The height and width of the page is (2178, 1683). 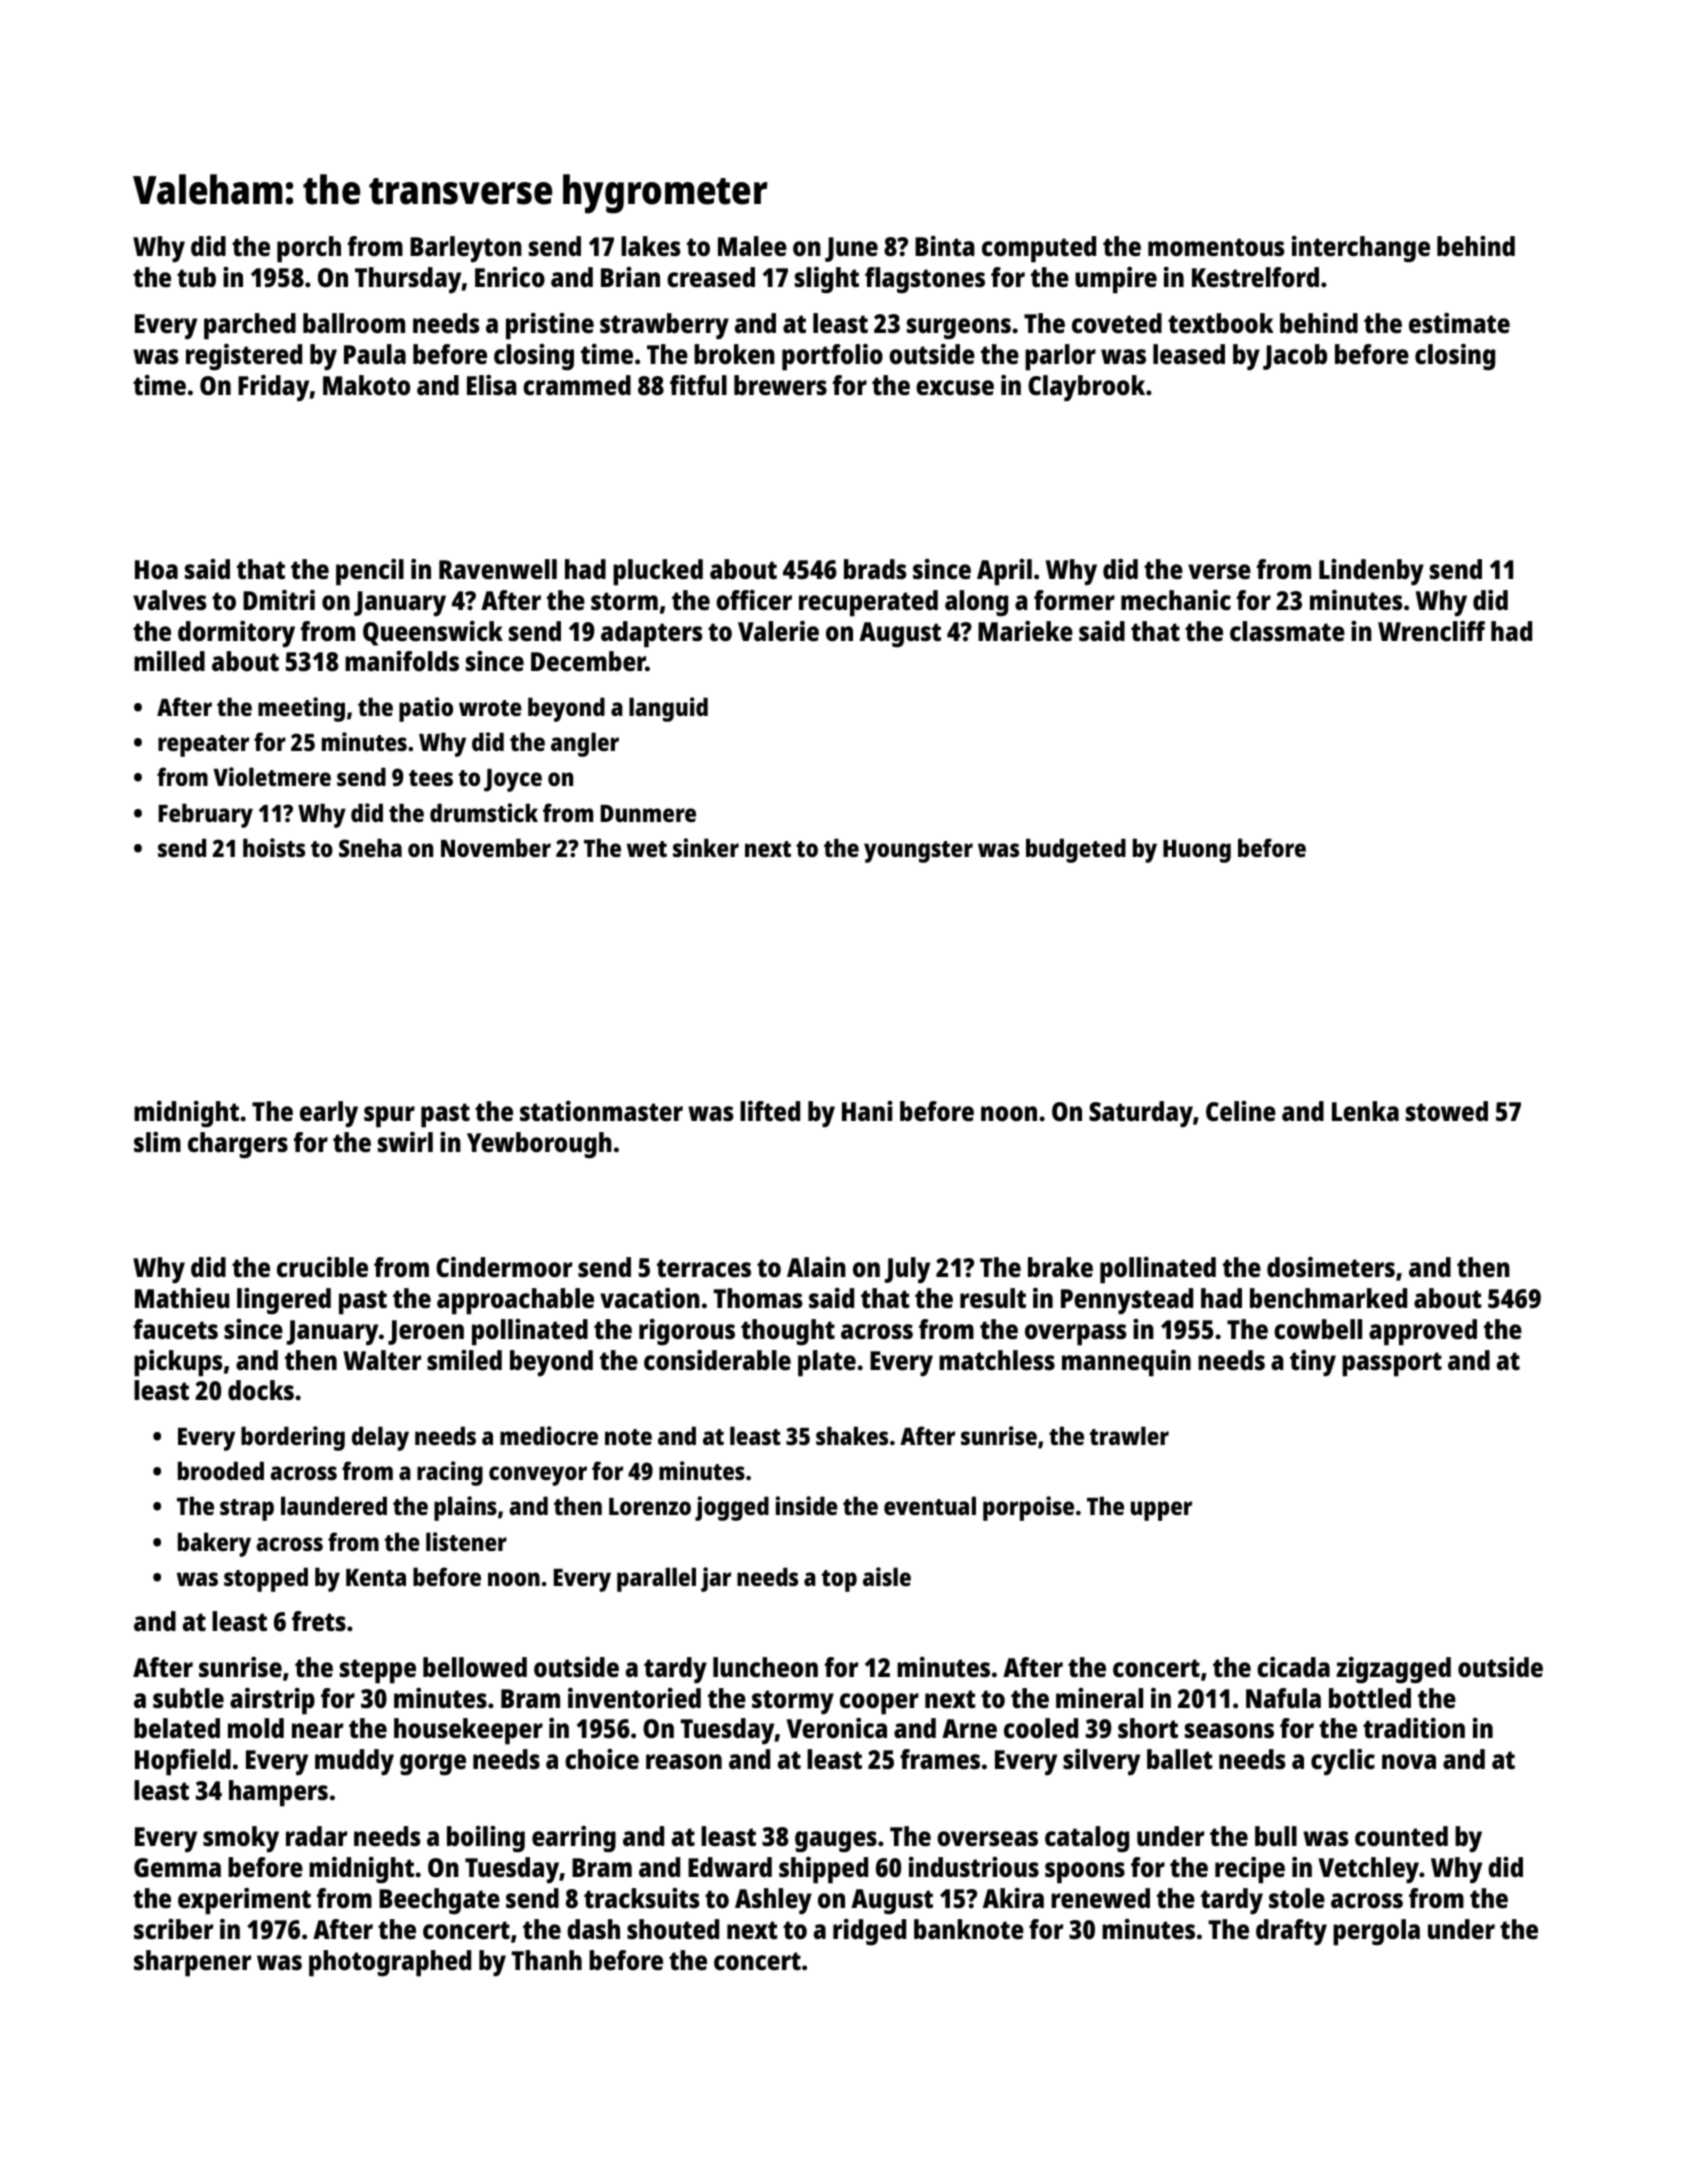 I want to click on porch, so click(x=309, y=249).
